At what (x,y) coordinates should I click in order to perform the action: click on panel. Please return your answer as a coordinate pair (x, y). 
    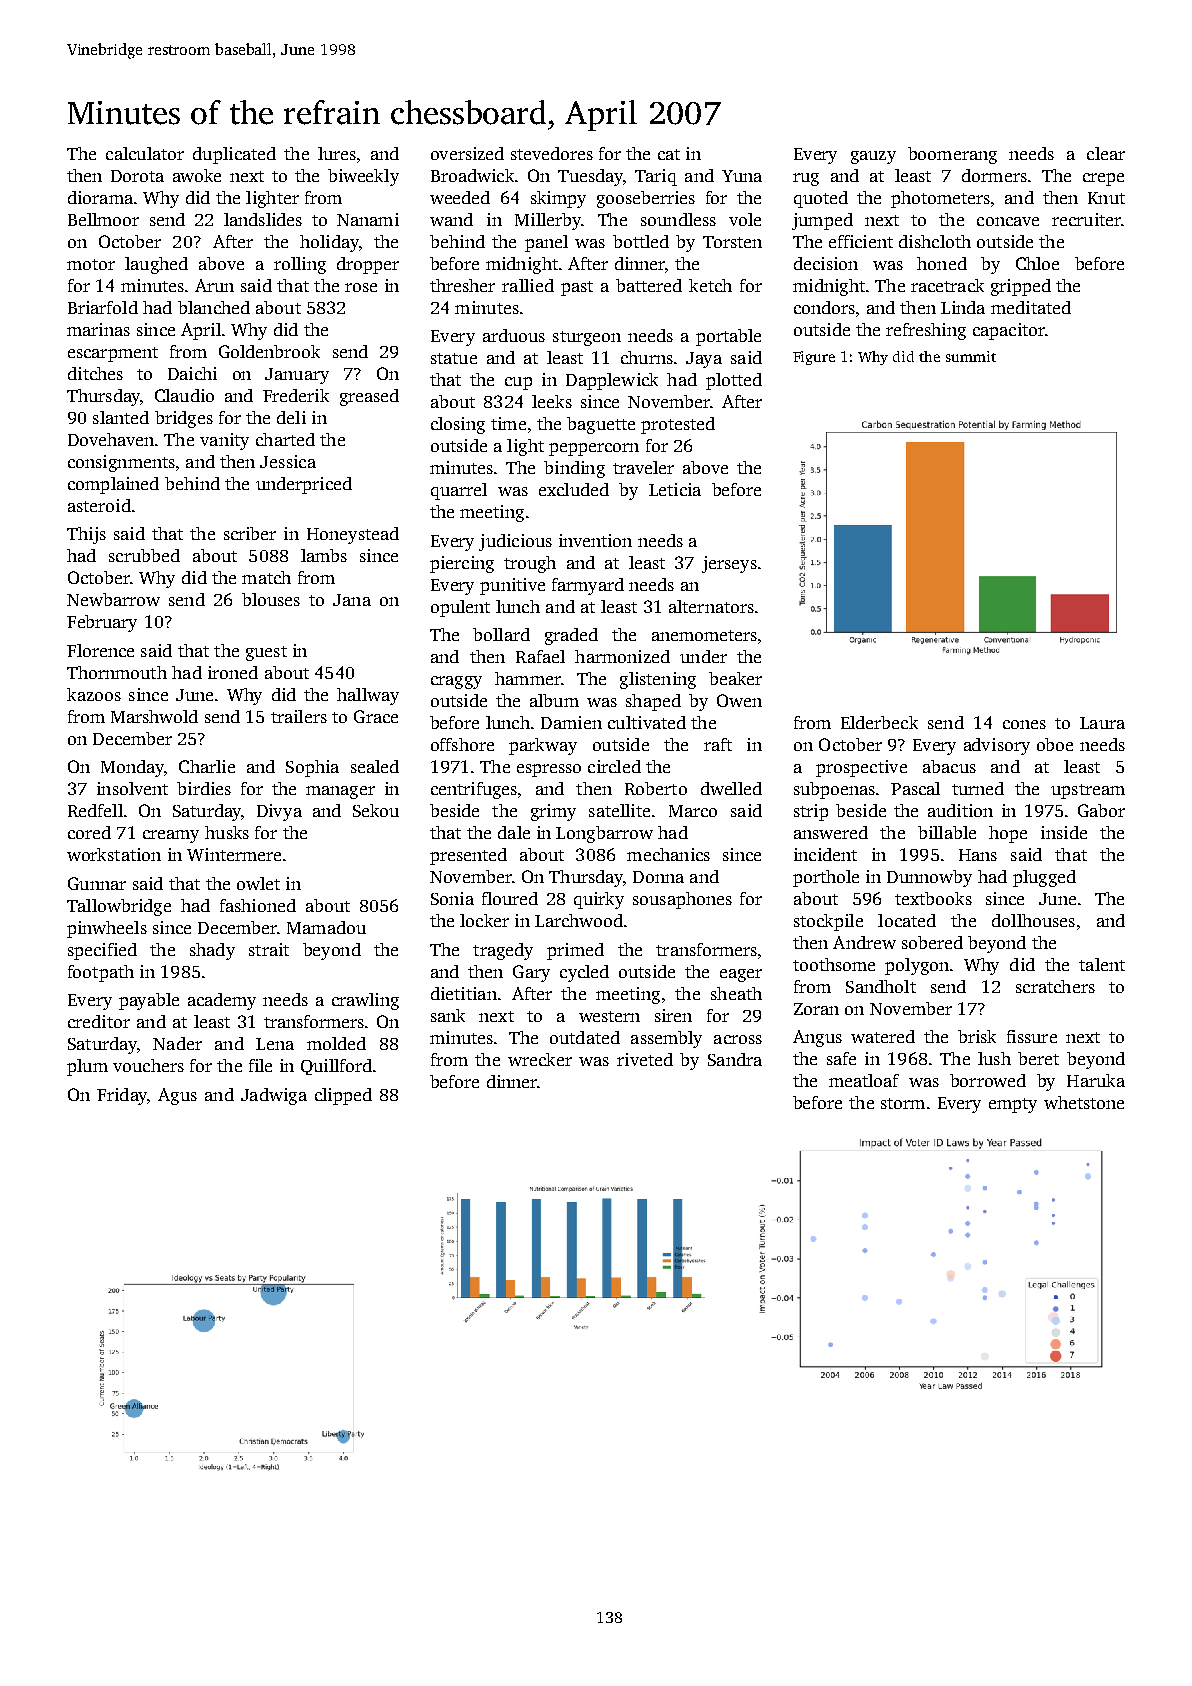
    Looking at the image, I should click on (546, 243).
